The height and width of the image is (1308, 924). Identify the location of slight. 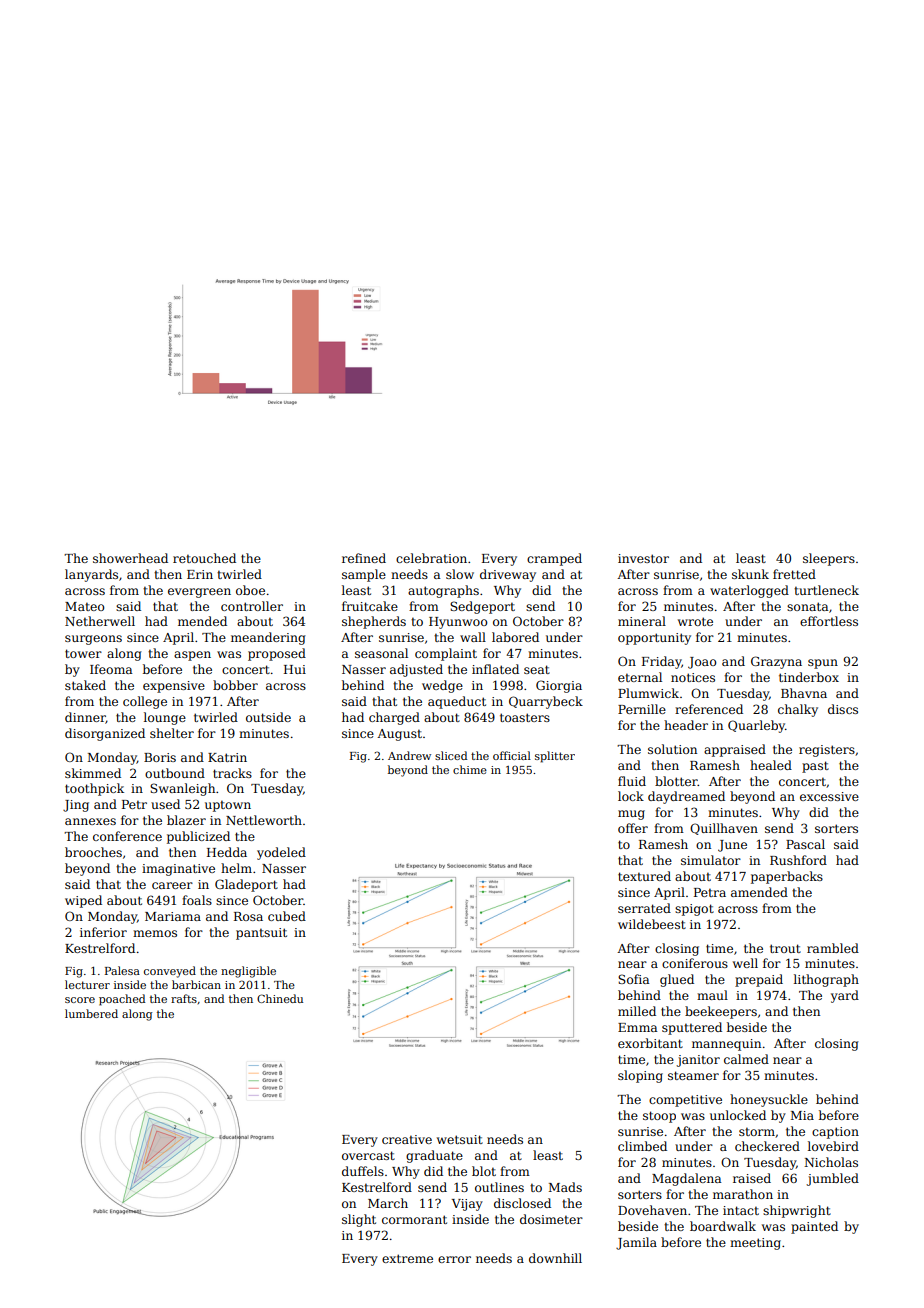
(359, 1220).
